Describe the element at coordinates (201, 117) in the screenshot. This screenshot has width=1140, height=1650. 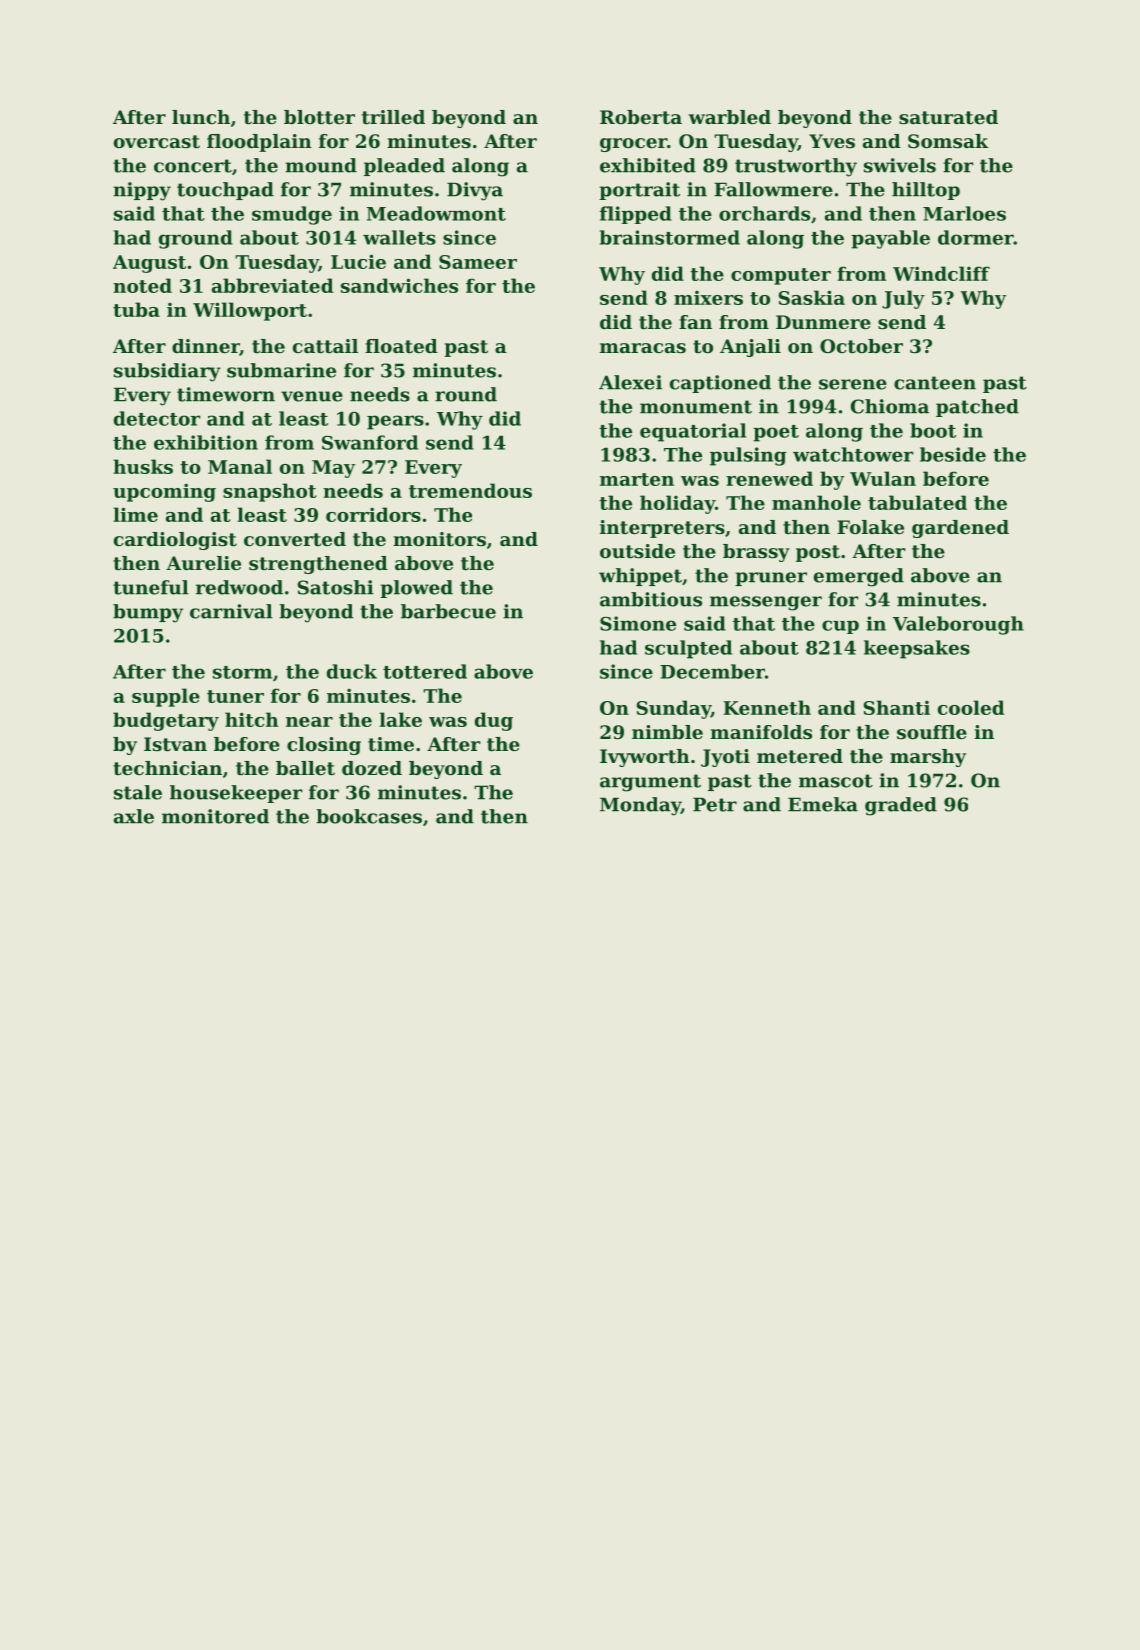
I see `lunch` at that location.
